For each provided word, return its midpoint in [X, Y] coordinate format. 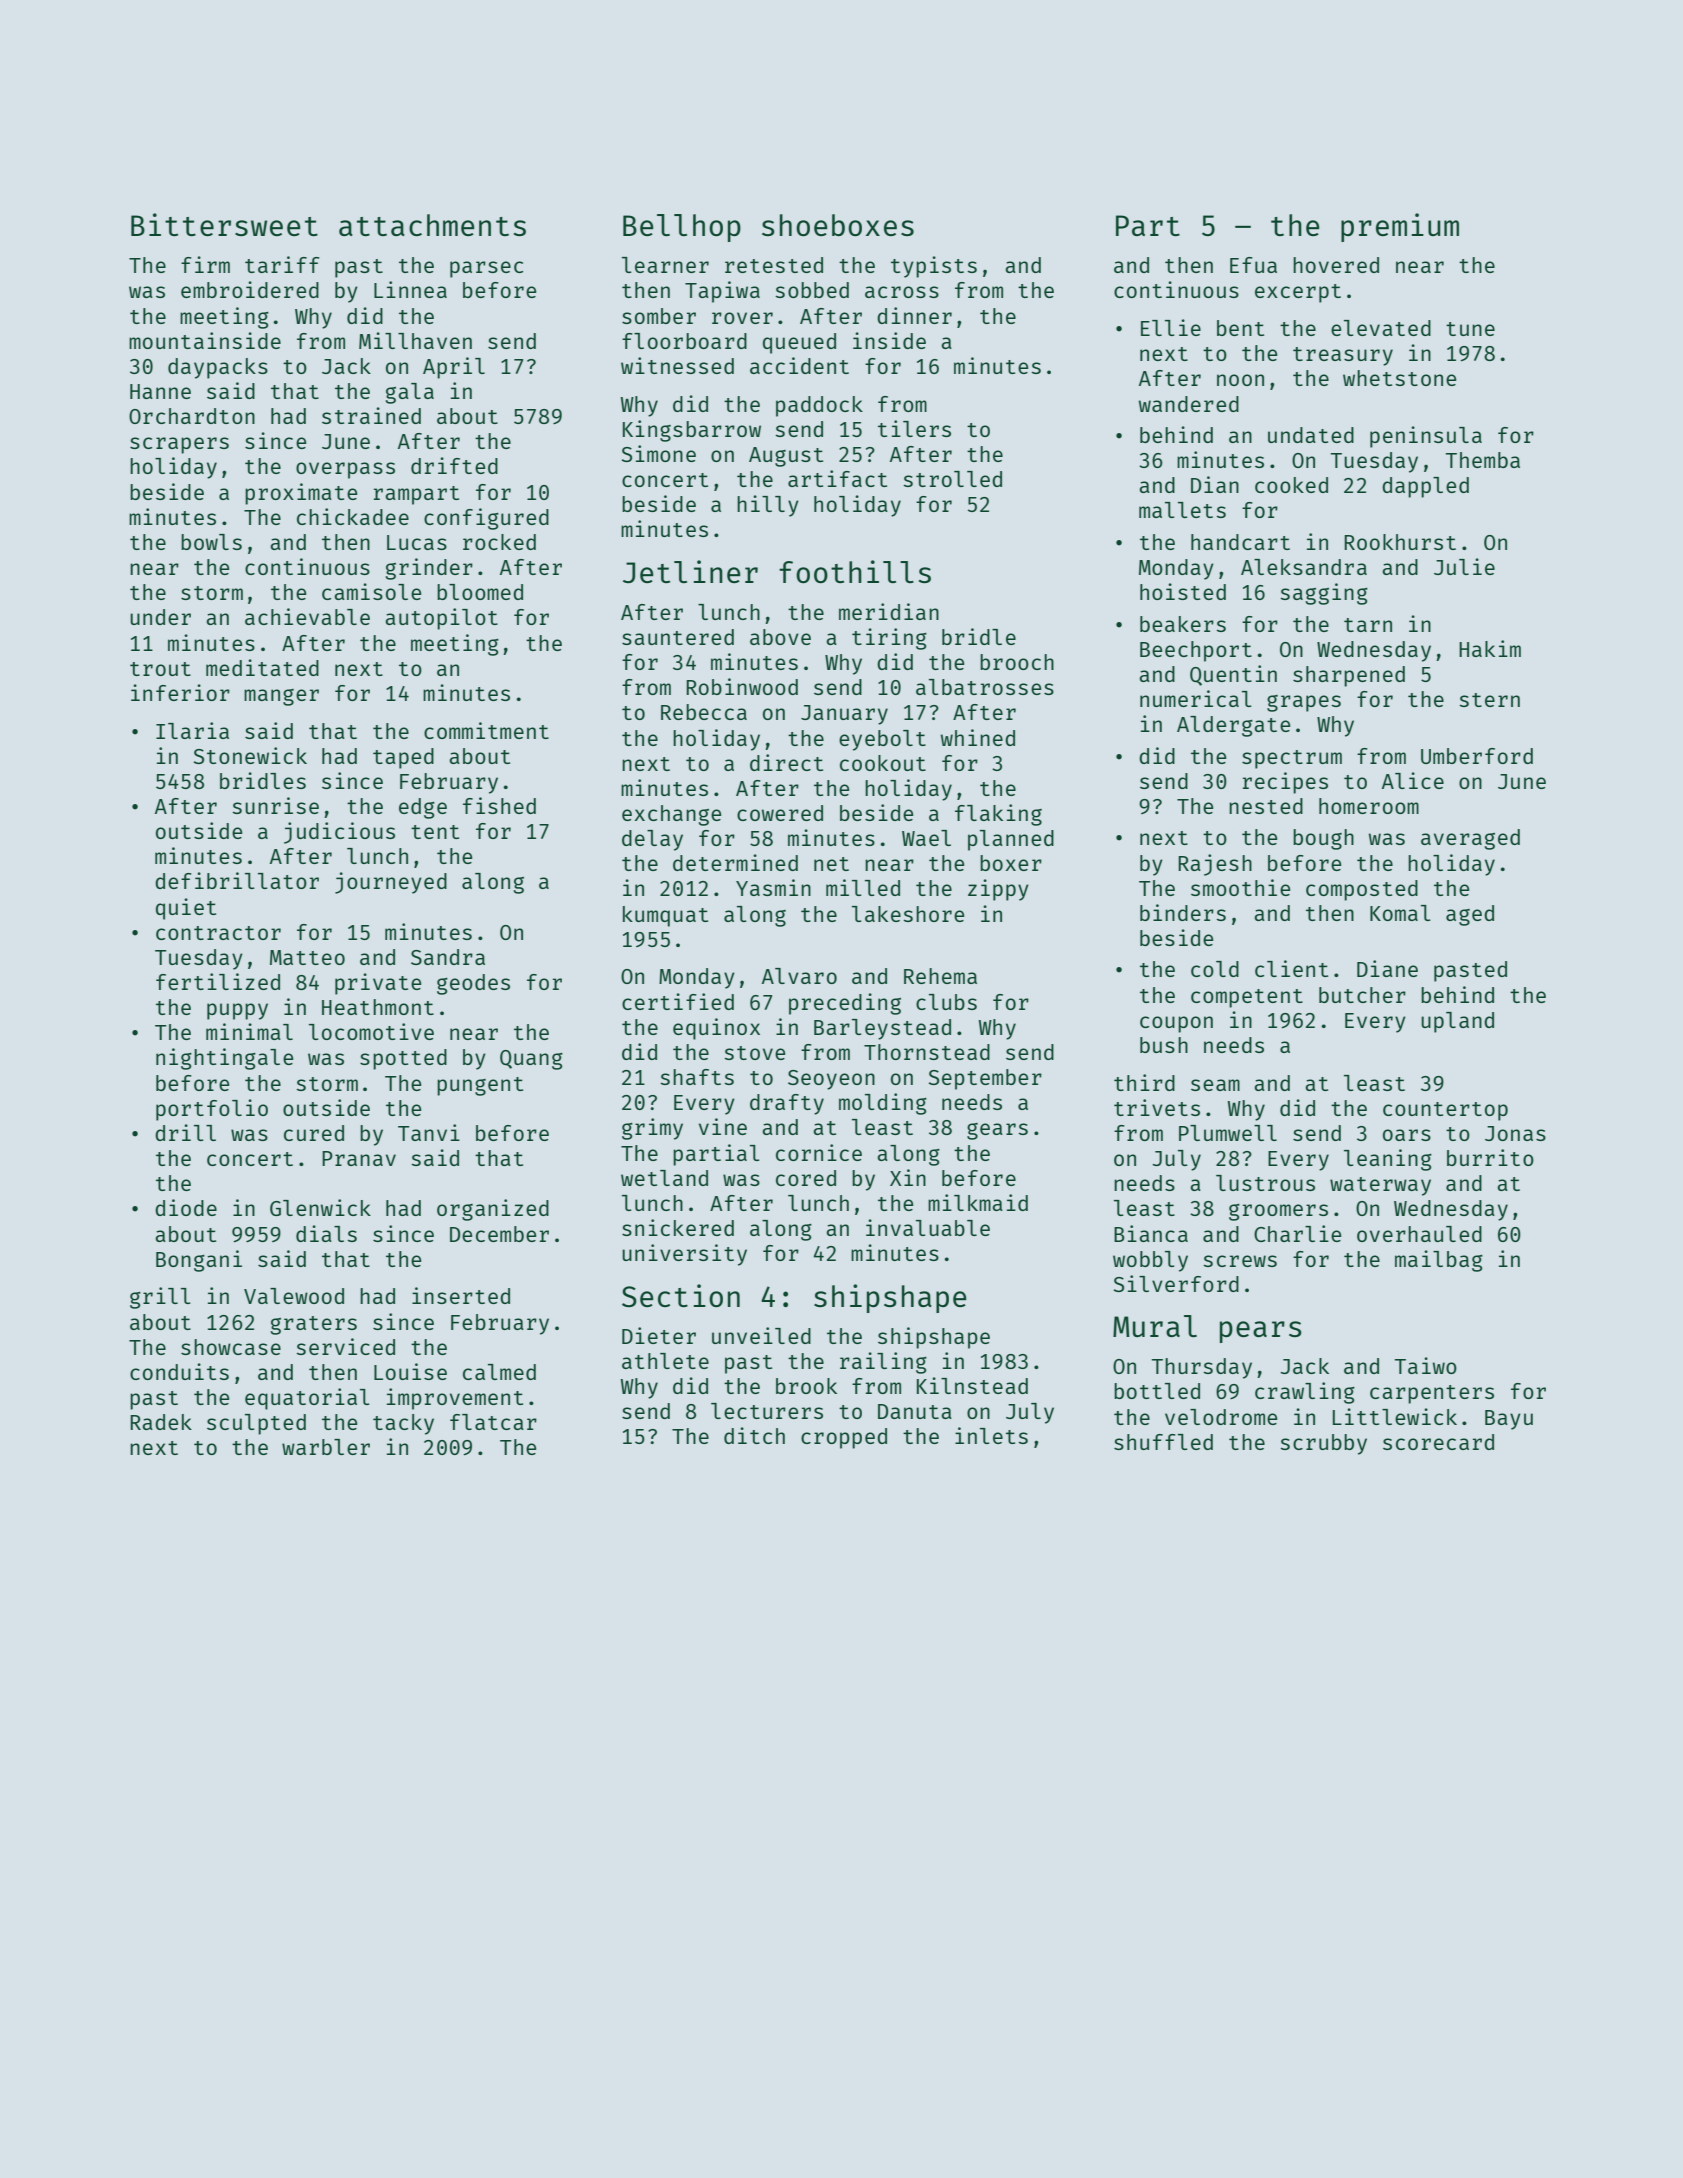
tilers [914, 428]
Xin [908, 1177]
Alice [1413, 780]
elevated [1381, 328]
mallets [1182, 510]
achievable [307, 616]
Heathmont [378, 1007]
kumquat [665, 916]
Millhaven [415, 340]
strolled [952, 479]
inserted [461, 1295]
